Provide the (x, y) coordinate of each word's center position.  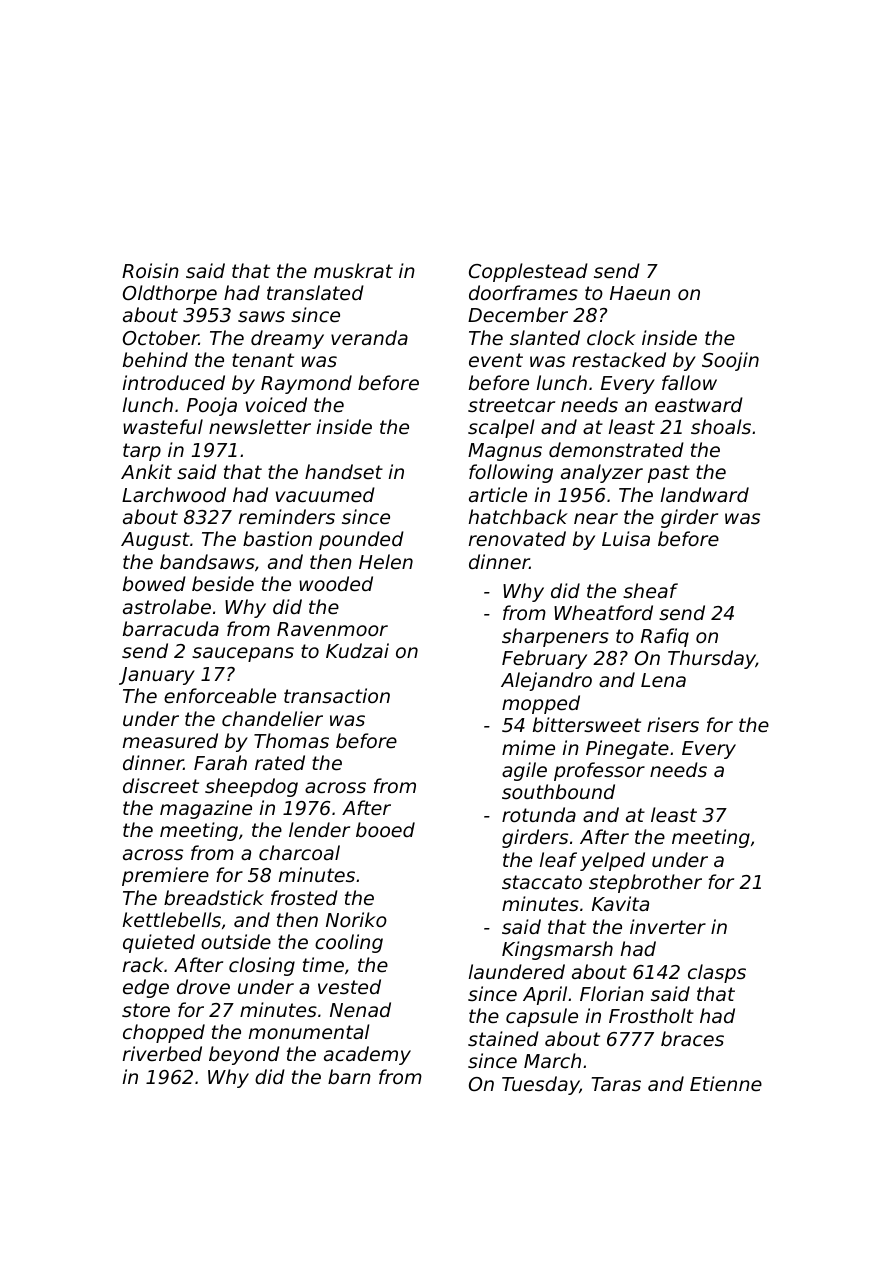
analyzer (602, 473)
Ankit (146, 471)
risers (673, 724)
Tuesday (540, 1085)
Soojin (730, 361)
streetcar (511, 405)
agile (524, 771)
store (146, 1010)
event (496, 360)
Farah (220, 762)
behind (155, 359)
